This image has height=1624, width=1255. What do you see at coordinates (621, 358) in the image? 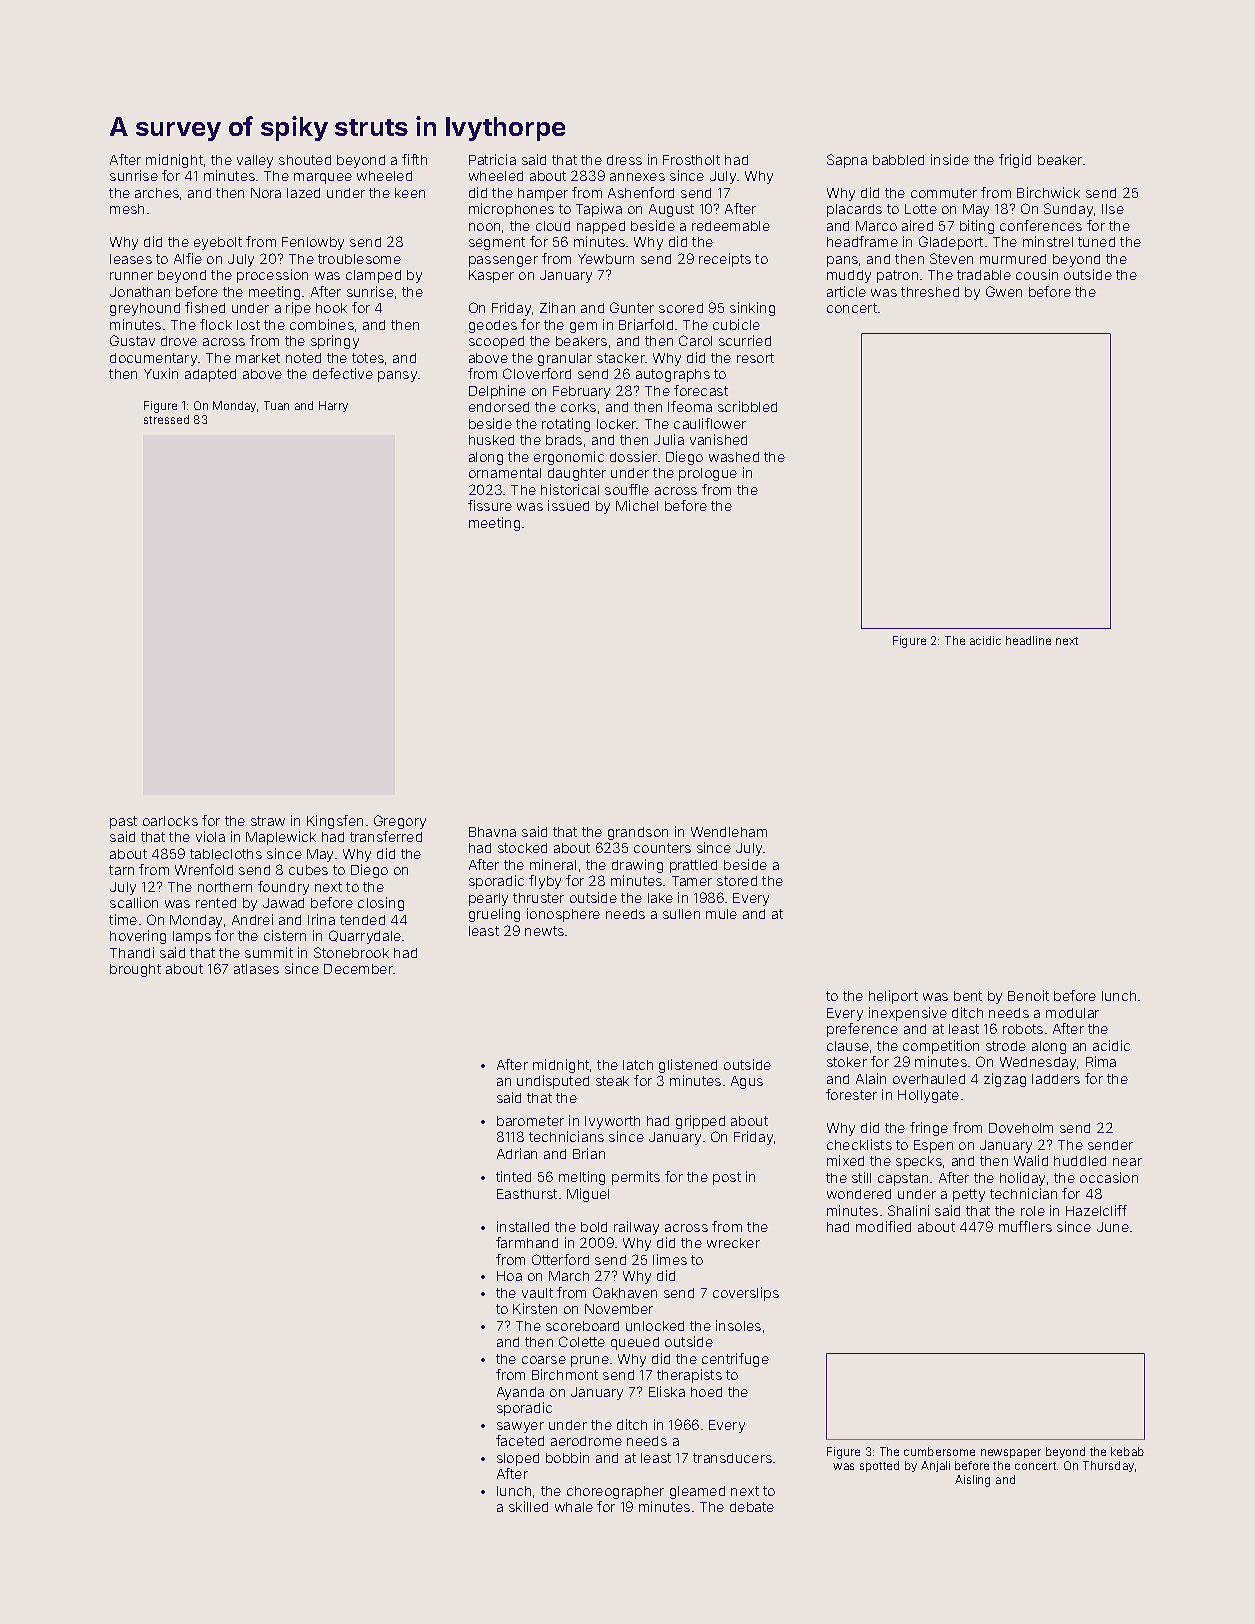
I see `stacker` at bounding box center [621, 358].
